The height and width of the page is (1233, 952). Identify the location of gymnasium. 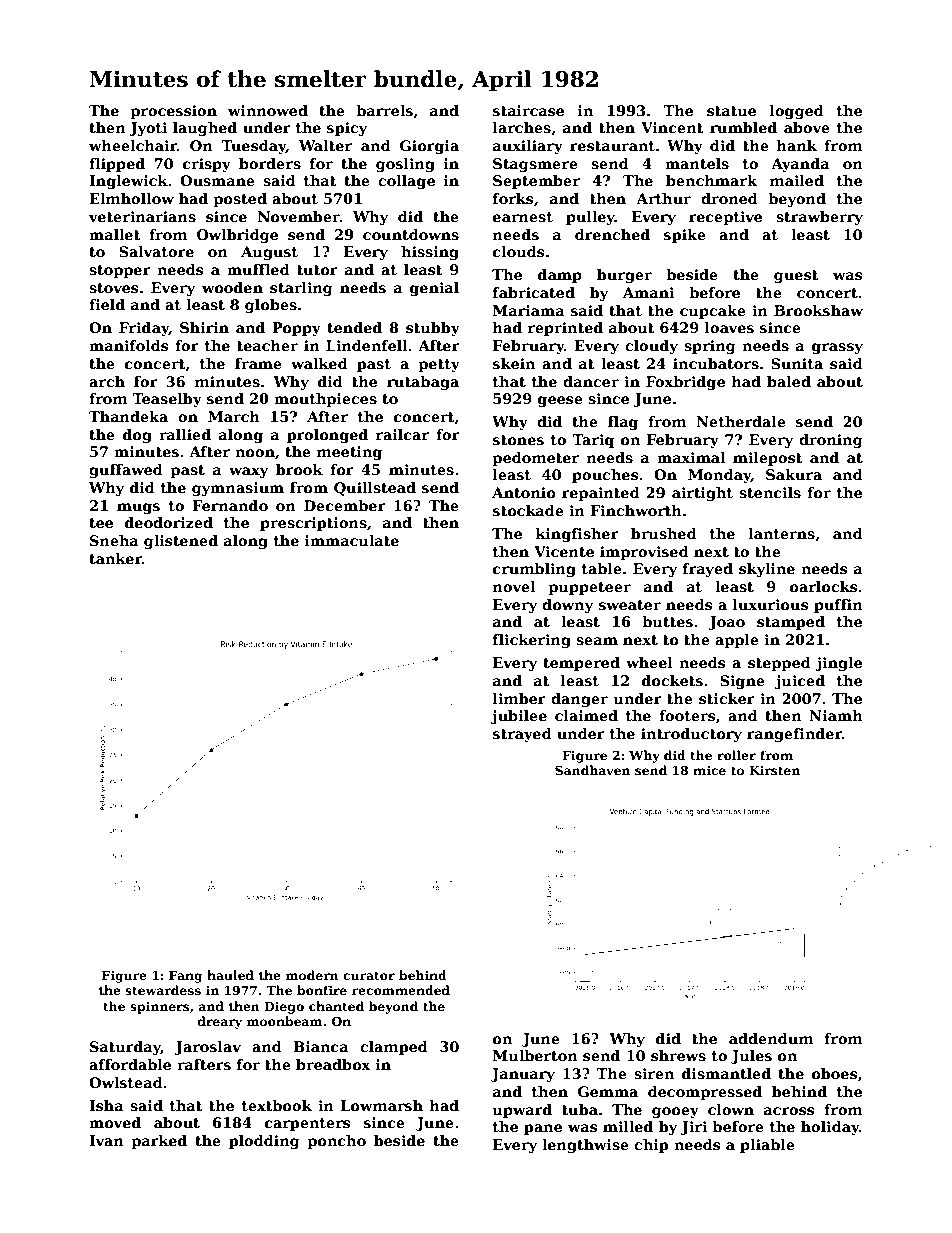
(238, 489).
